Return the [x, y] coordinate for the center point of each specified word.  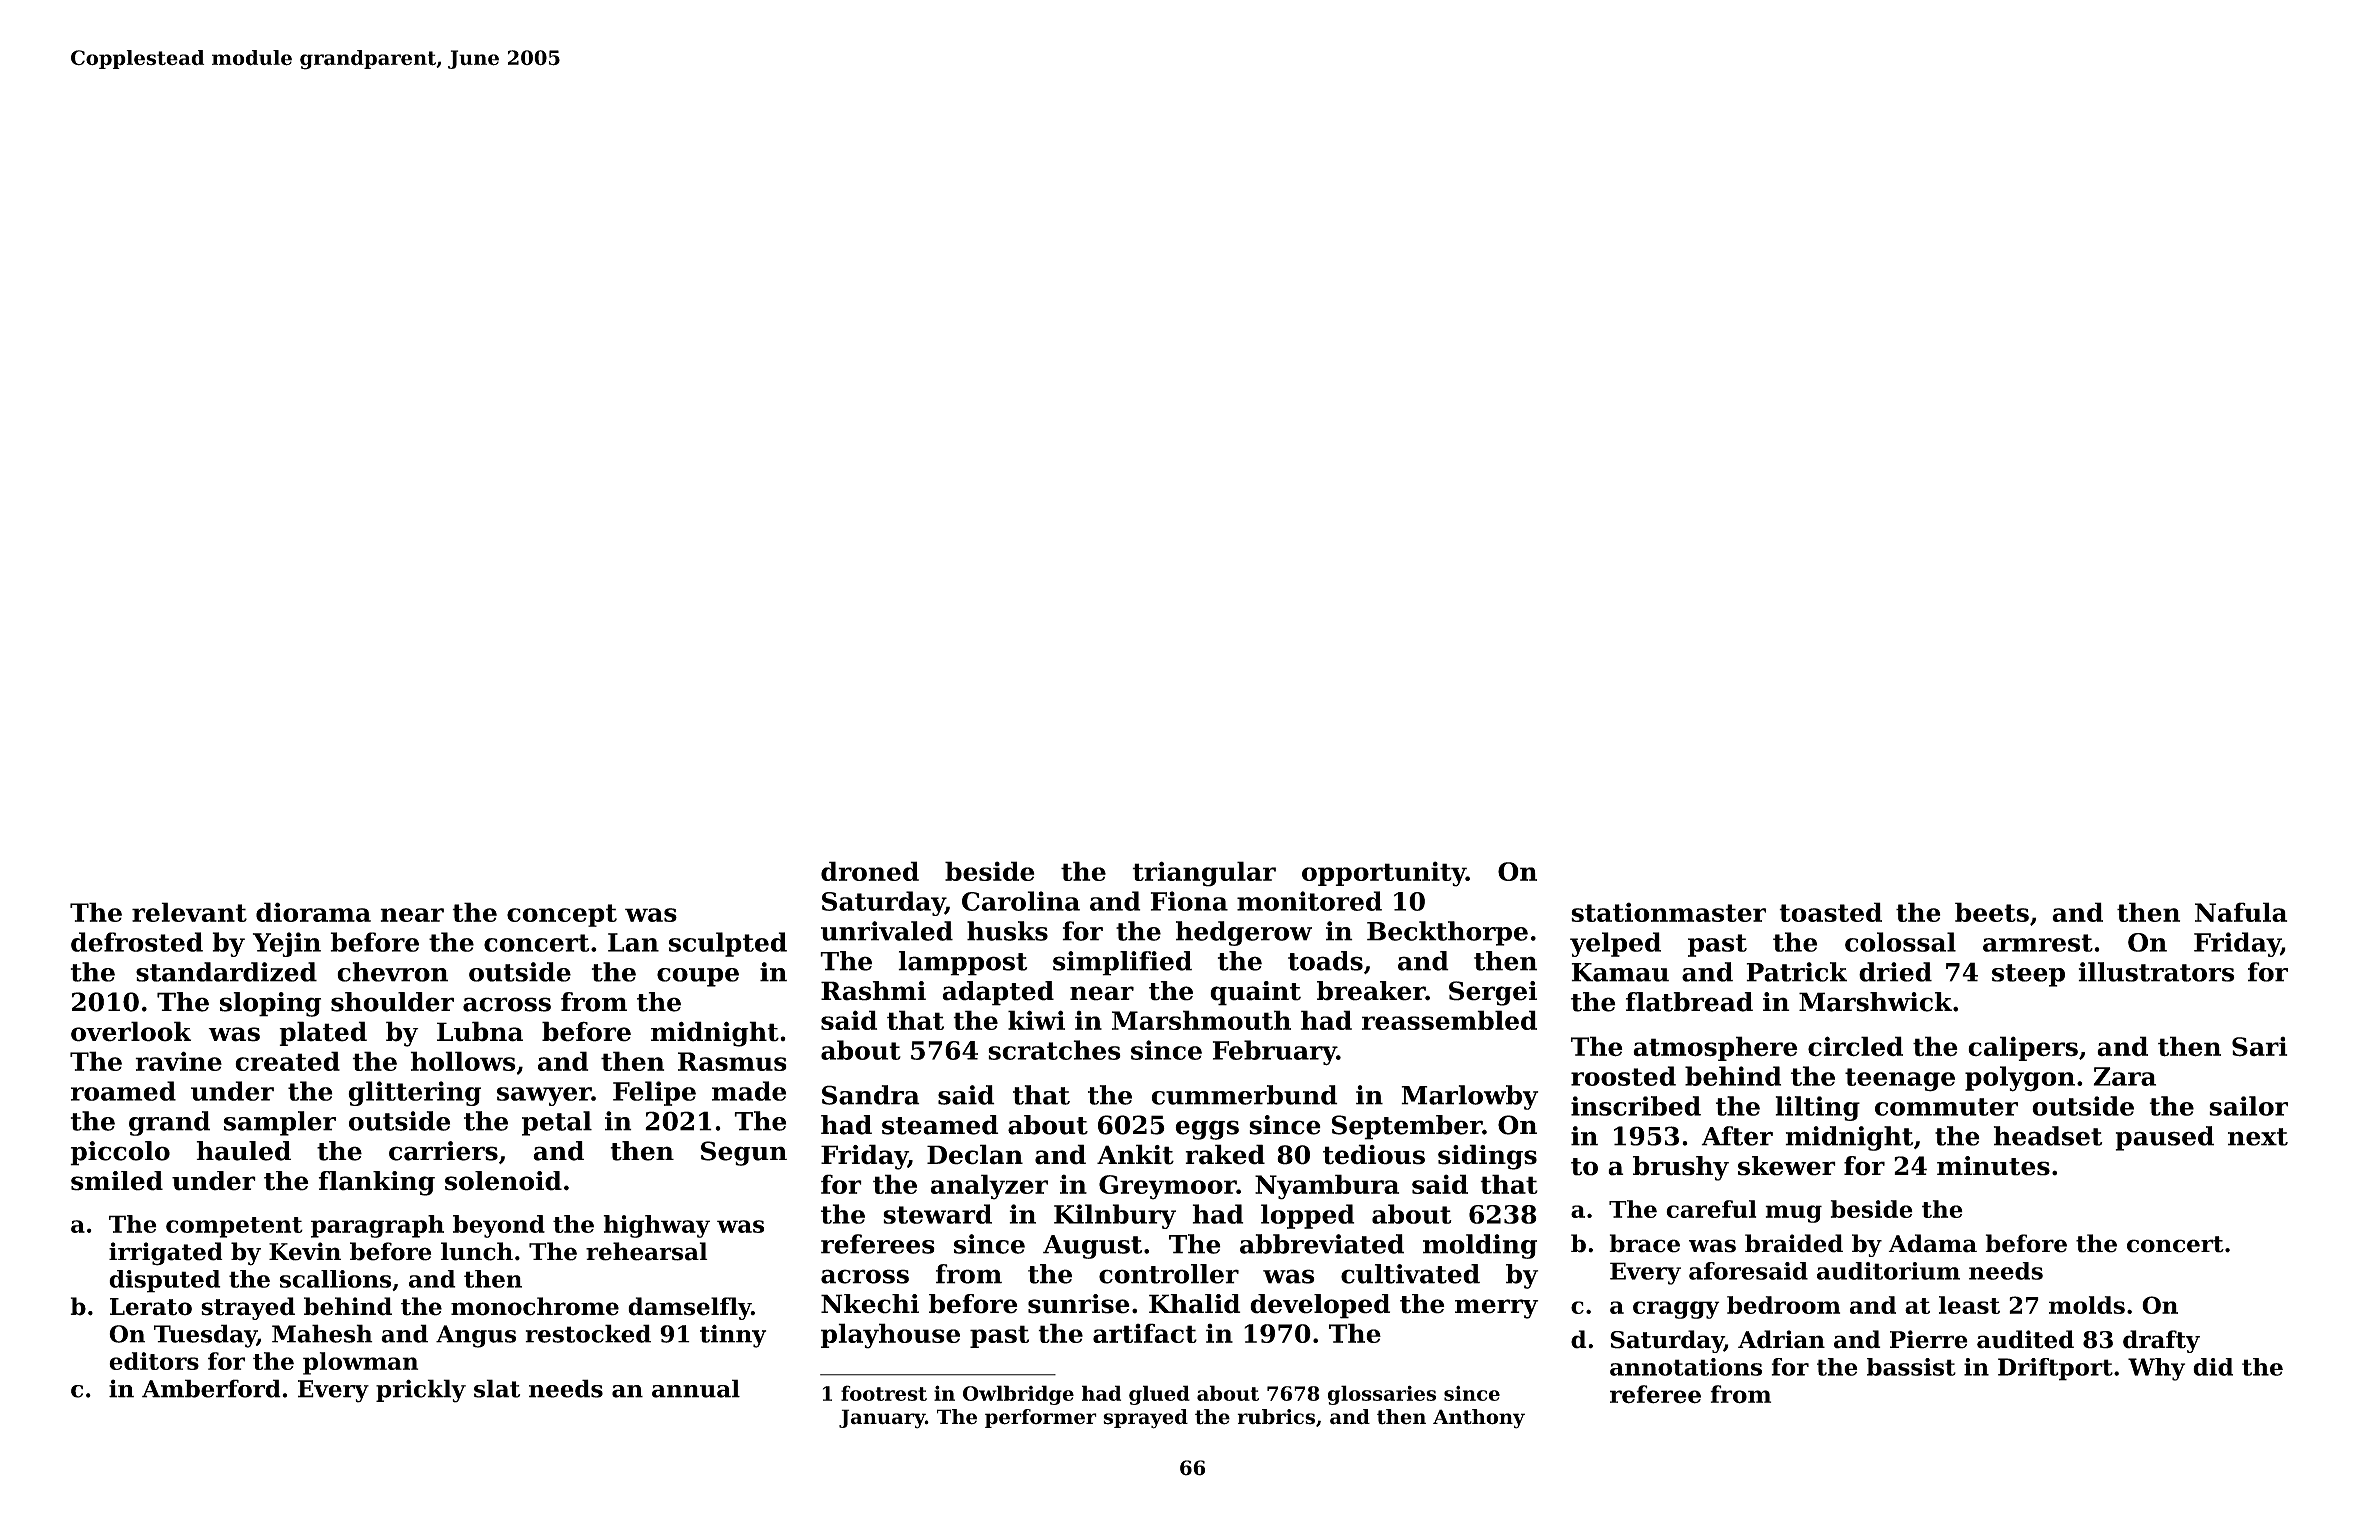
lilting [1817, 1108]
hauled [243, 1151]
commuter [1946, 1107]
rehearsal [647, 1251]
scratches [1054, 1050]
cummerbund [1244, 1095]
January [882, 1419]
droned [870, 871]
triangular [1204, 874]
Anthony [1479, 1419]
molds [2087, 1305]
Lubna [480, 1031]
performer [1041, 1418]
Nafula [2241, 912]
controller [1169, 1274]
